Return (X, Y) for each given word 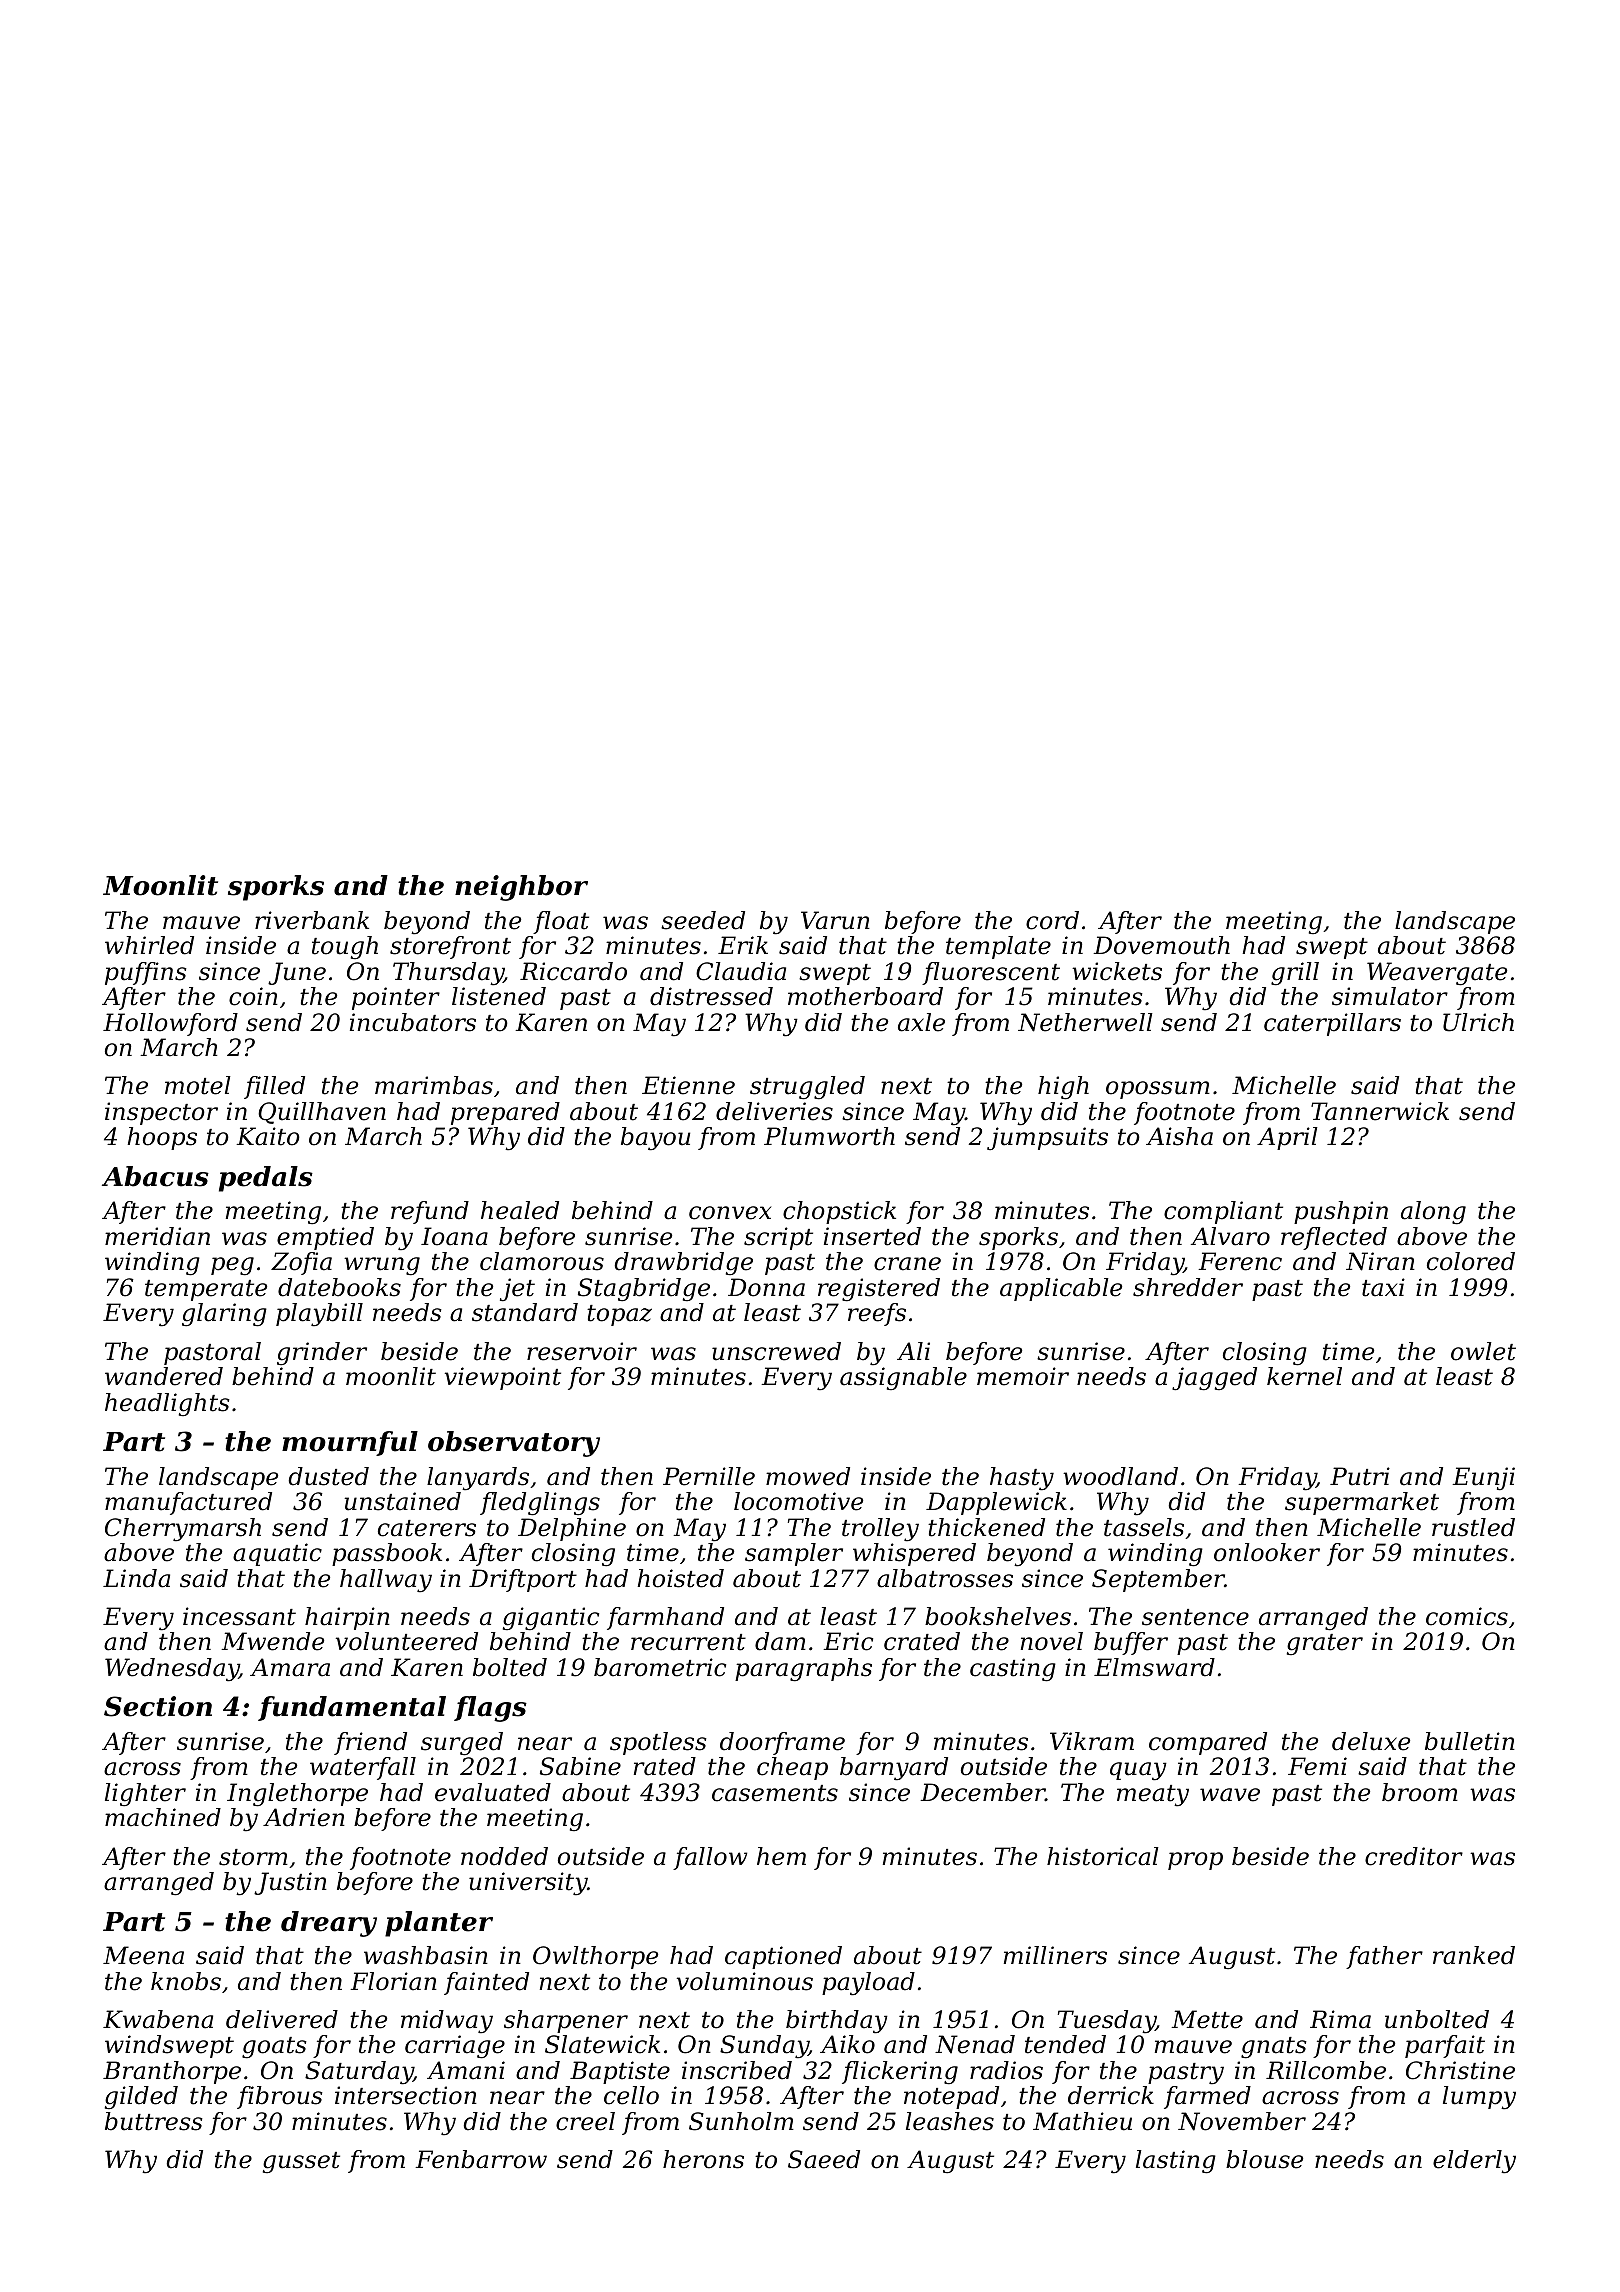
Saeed (824, 2159)
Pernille (709, 1476)
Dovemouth (1161, 945)
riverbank (312, 920)
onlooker (1267, 1552)
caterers (427, 1528)
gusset (301, 2162)
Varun (835, 920)
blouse (1264, 2159)
